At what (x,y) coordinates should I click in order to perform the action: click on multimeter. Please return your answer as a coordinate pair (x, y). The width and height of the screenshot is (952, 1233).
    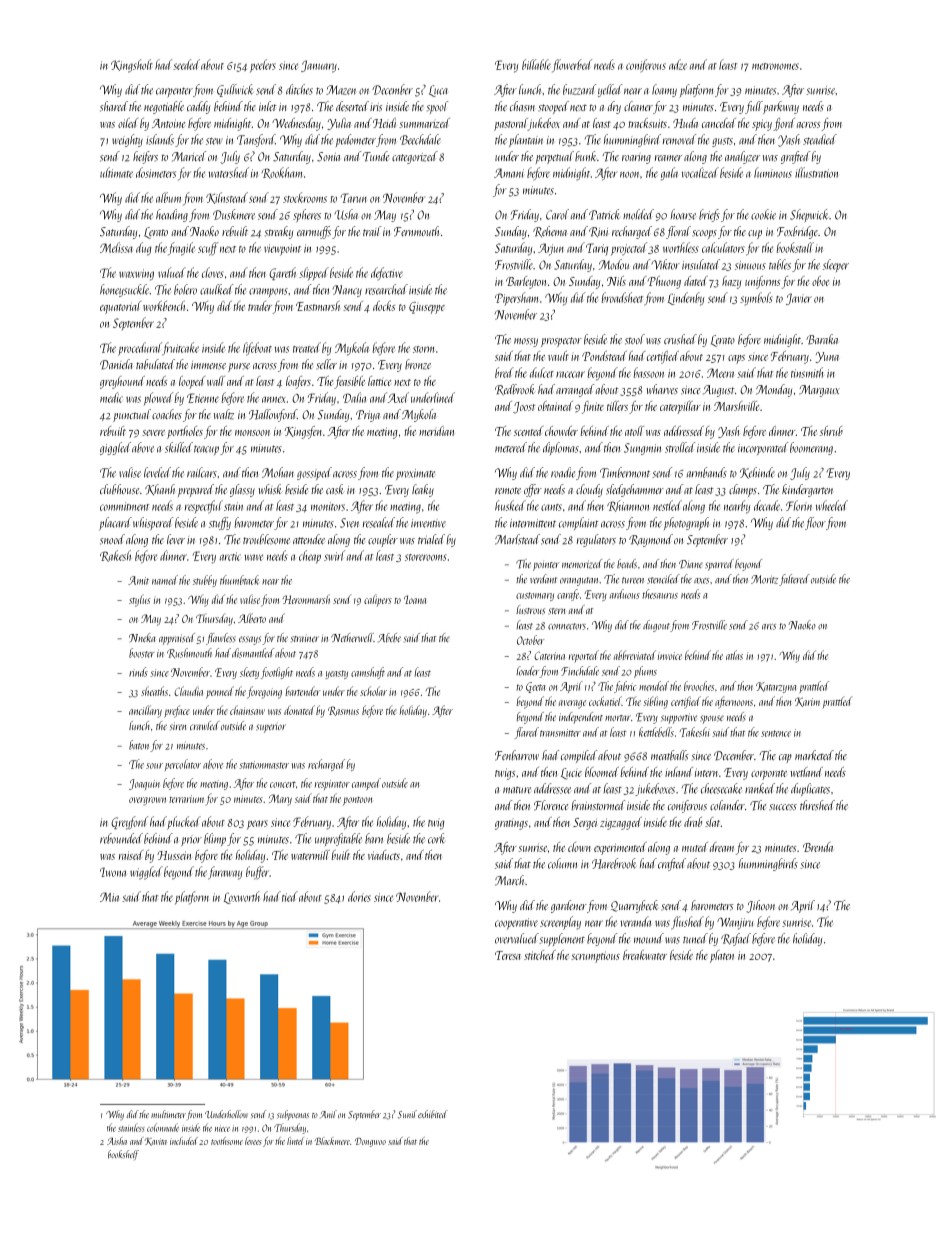
    Looking at the image, I should click on (168, 1114).
